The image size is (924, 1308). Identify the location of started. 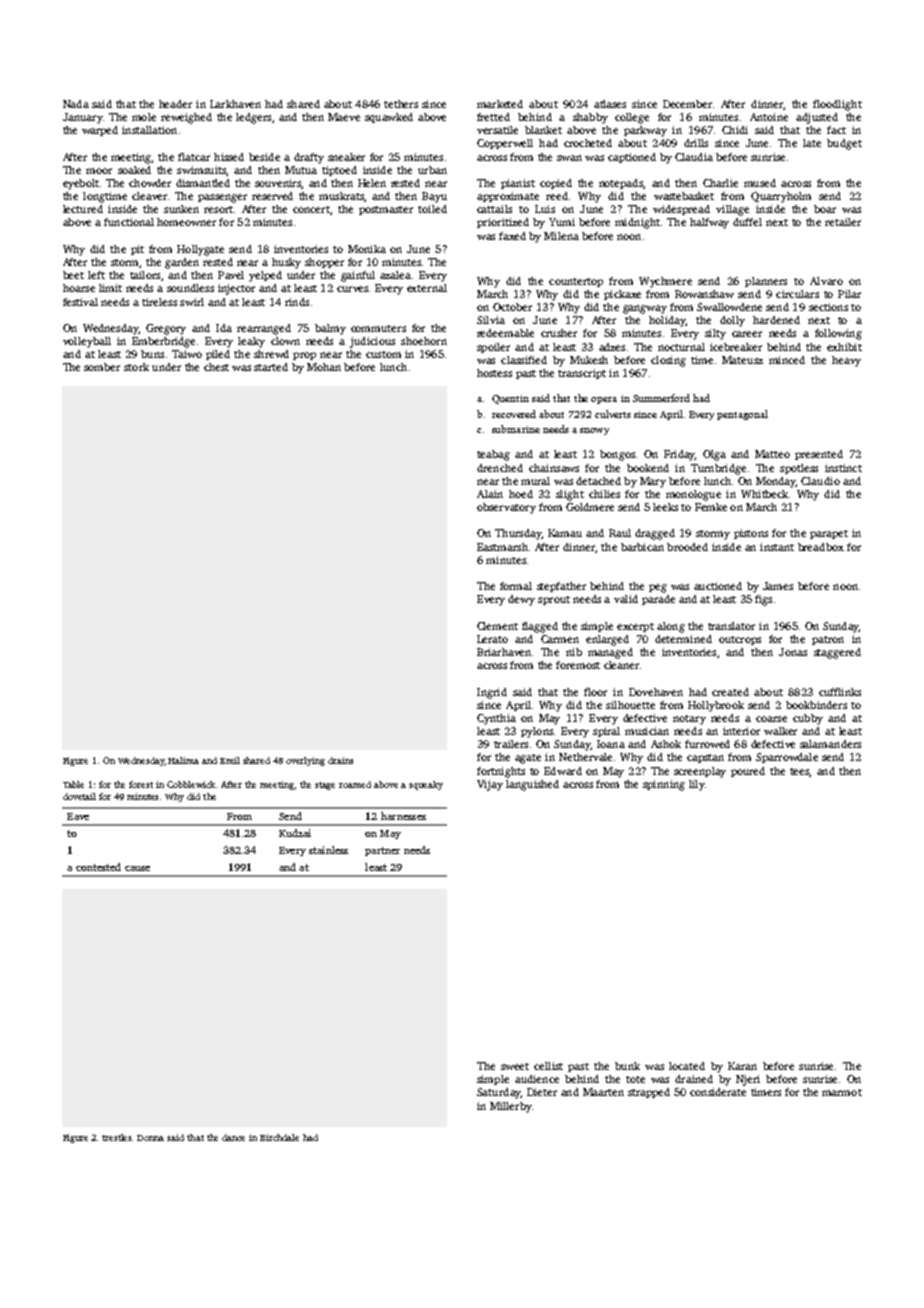
(271, 367).
